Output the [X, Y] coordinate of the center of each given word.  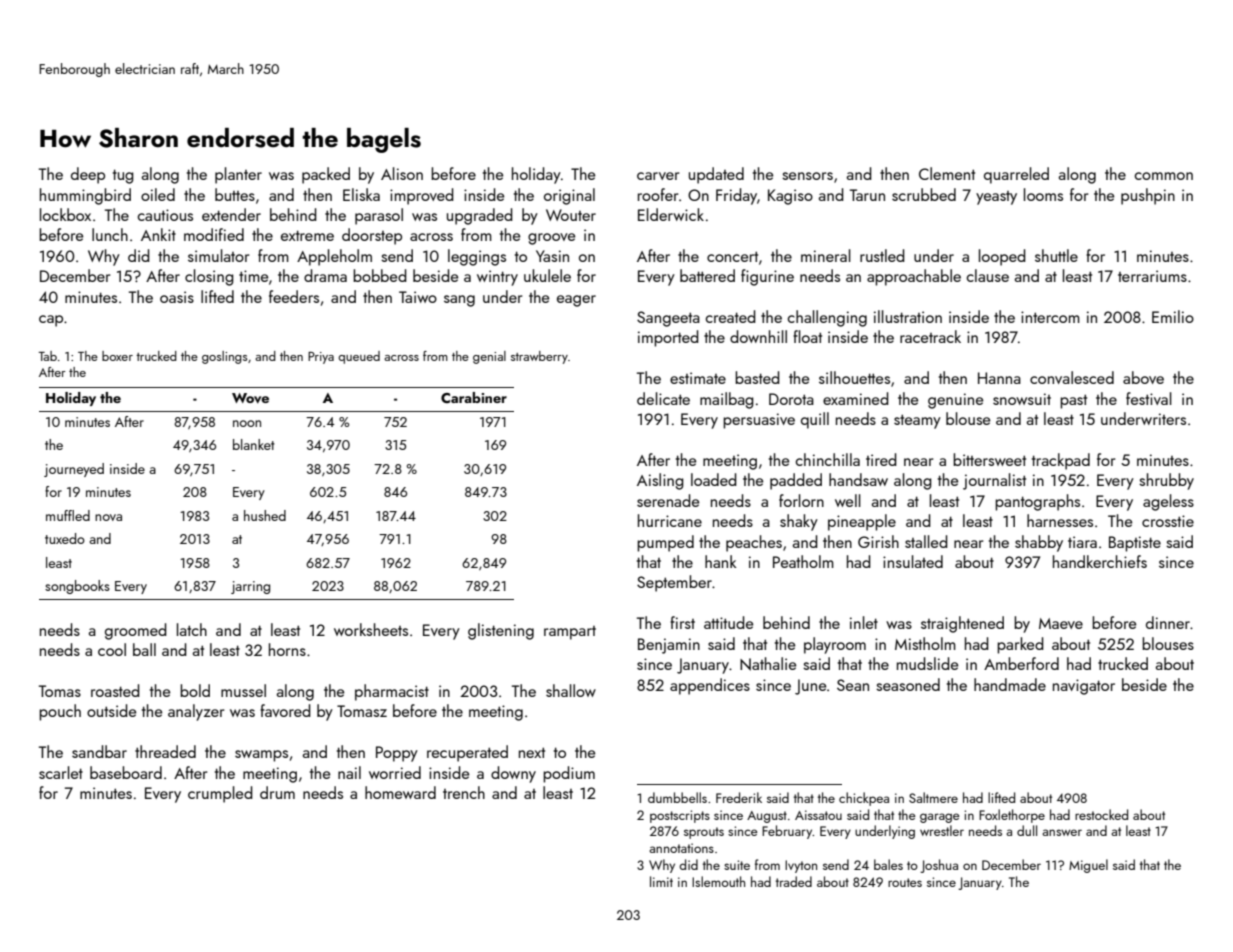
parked [1020, 645]
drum [277, 792]
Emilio [1173, 316]
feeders [294, 296]
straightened [962, 624]
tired [881, 459]
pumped [665, 543]
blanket [254, 444]
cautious [165, 215]
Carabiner [474, 397]
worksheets [371, 629]
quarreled [1016, 175]
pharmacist [392, 692]
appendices [710, 686]
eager [576, 301]
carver [658, 176]
